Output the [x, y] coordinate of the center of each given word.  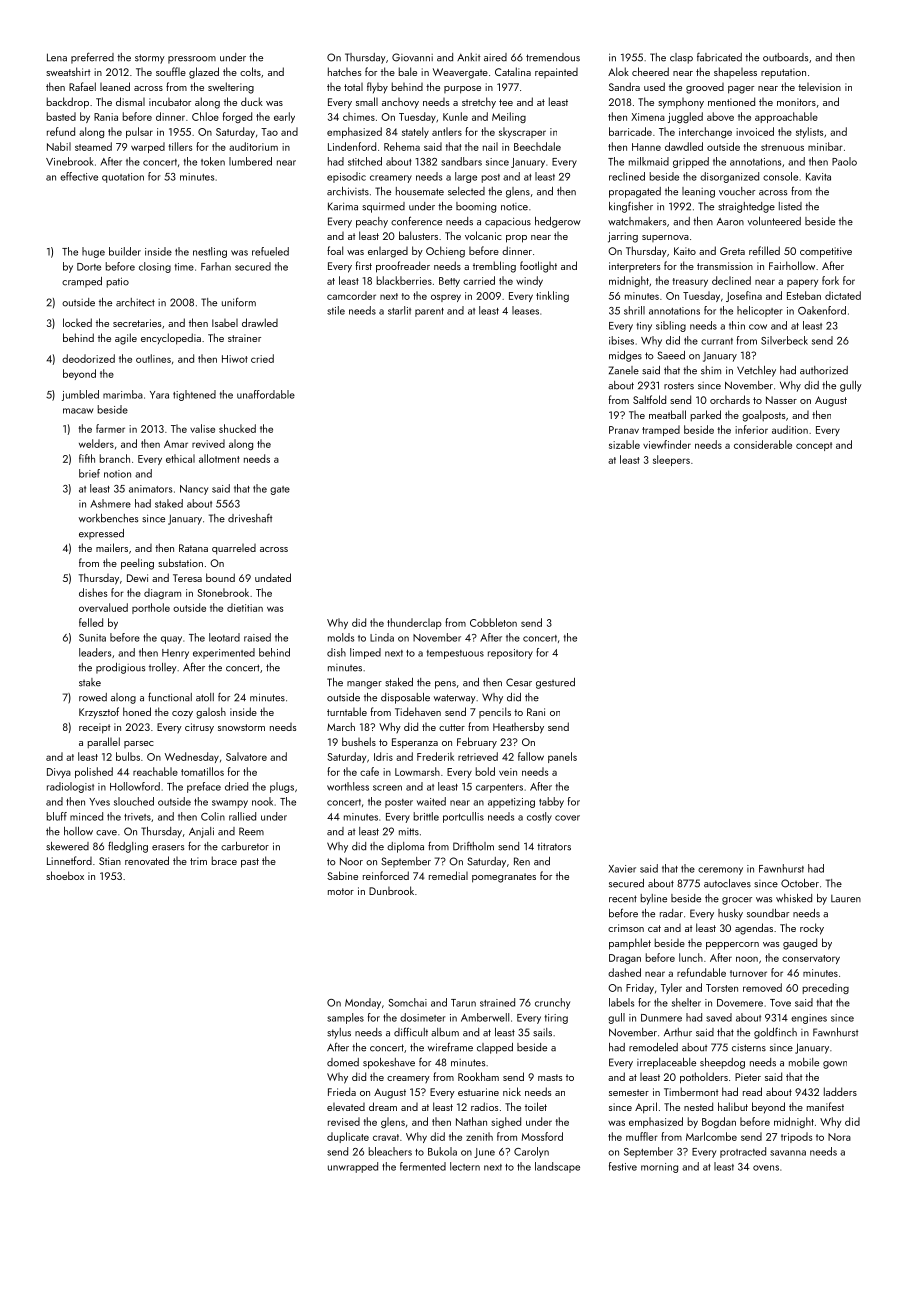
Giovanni [412, 57]
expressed [101, 534]
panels [562, 757]
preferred [92, 58]
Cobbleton [493, 622]
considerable [763, 444]
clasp [681, 58]
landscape [557, 1167]
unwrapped [353, 1167]
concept [814, 446]
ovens [766, 1168]
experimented [224, 653]
